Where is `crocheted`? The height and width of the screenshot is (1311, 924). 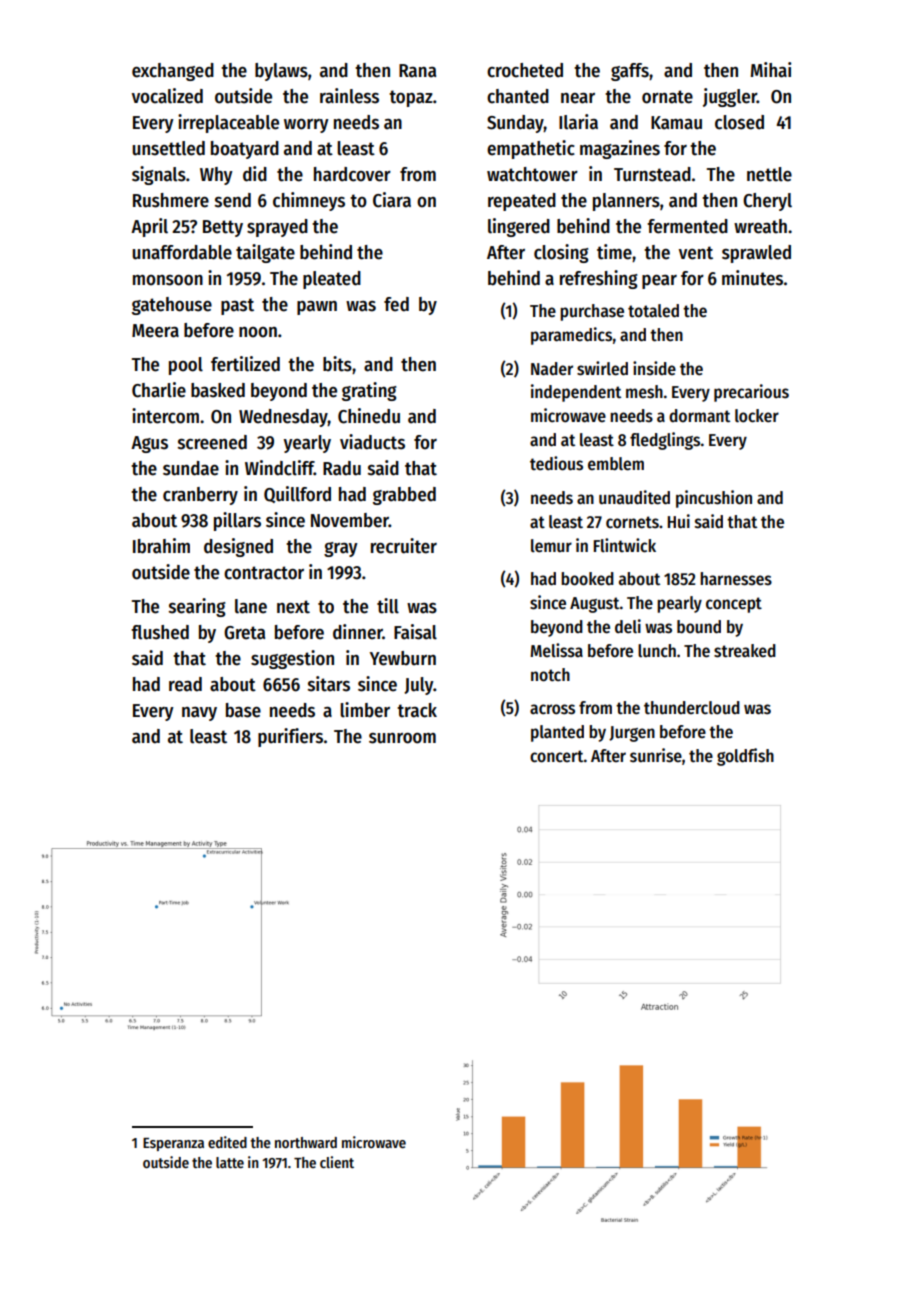
crocheted is located at coordinates (525, 70).
